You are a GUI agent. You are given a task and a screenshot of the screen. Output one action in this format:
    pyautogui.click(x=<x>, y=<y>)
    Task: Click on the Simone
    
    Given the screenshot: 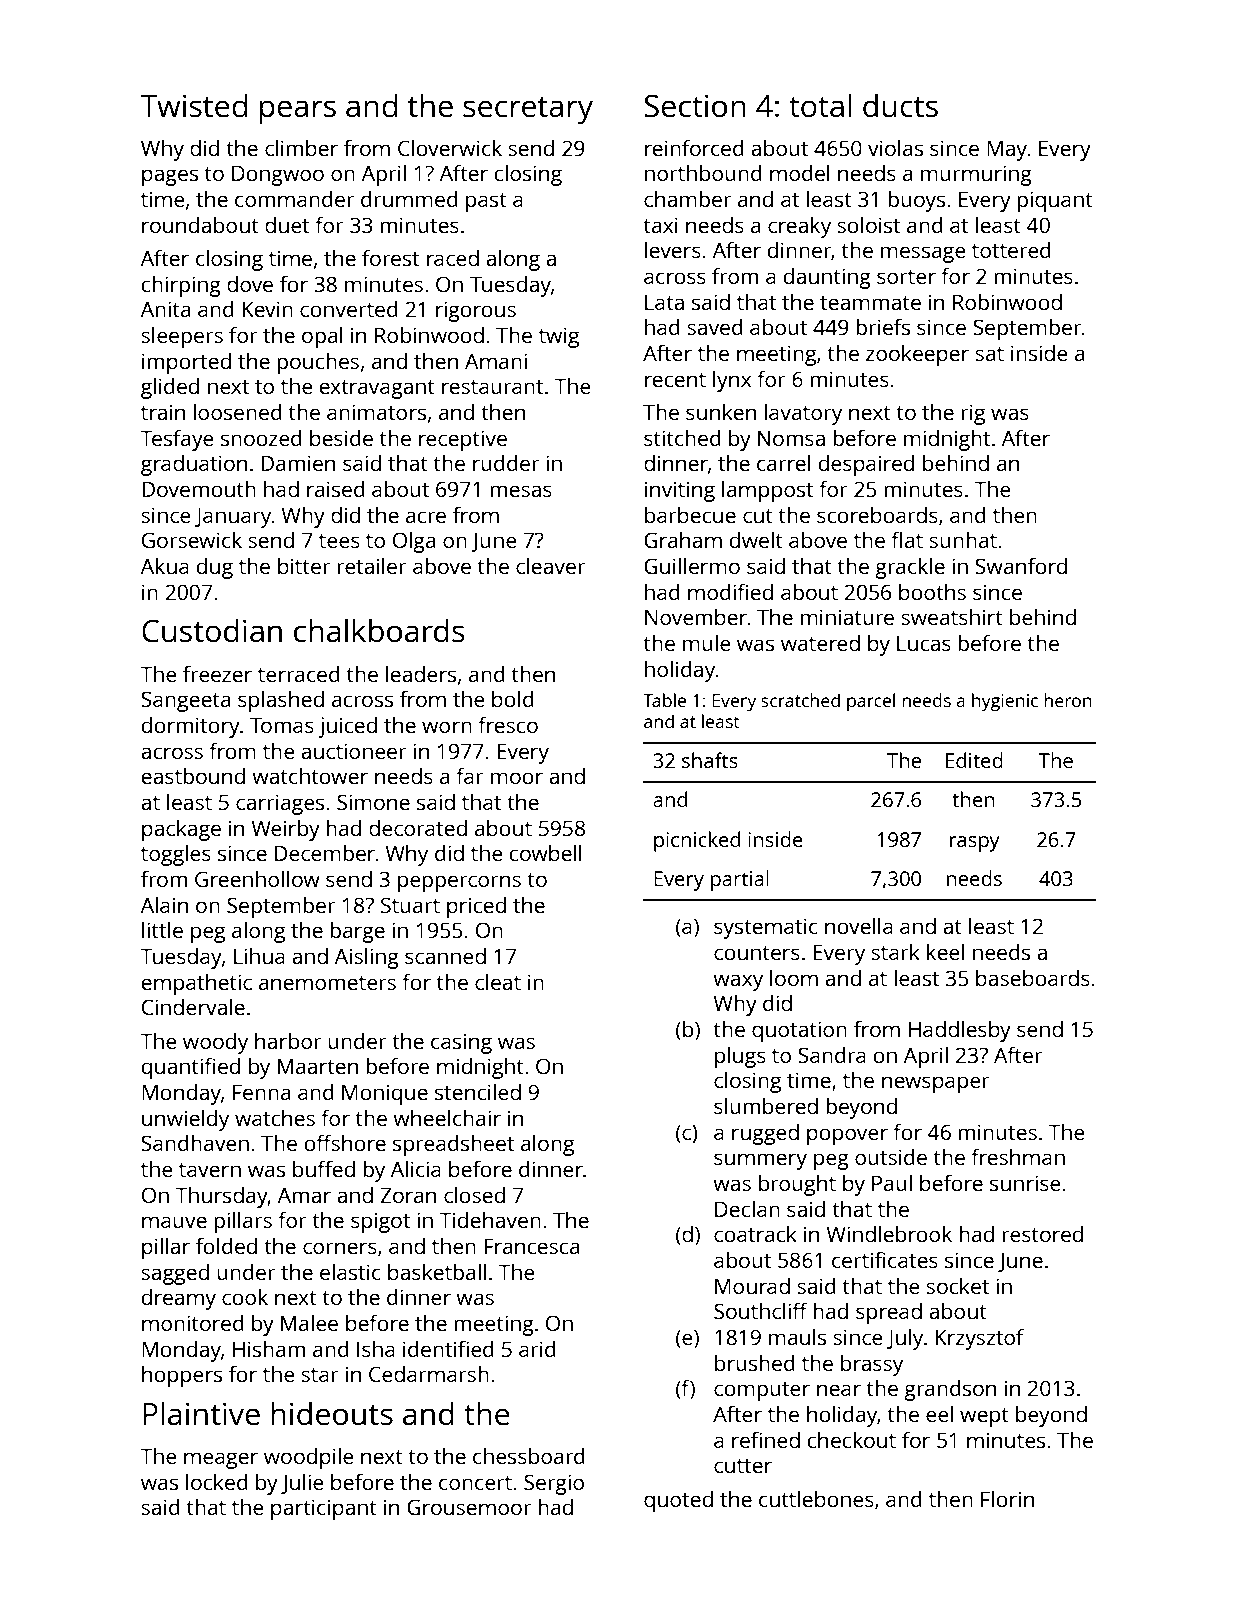 What is the action you would take?
    pyautogui.click(x=373, y=802)
